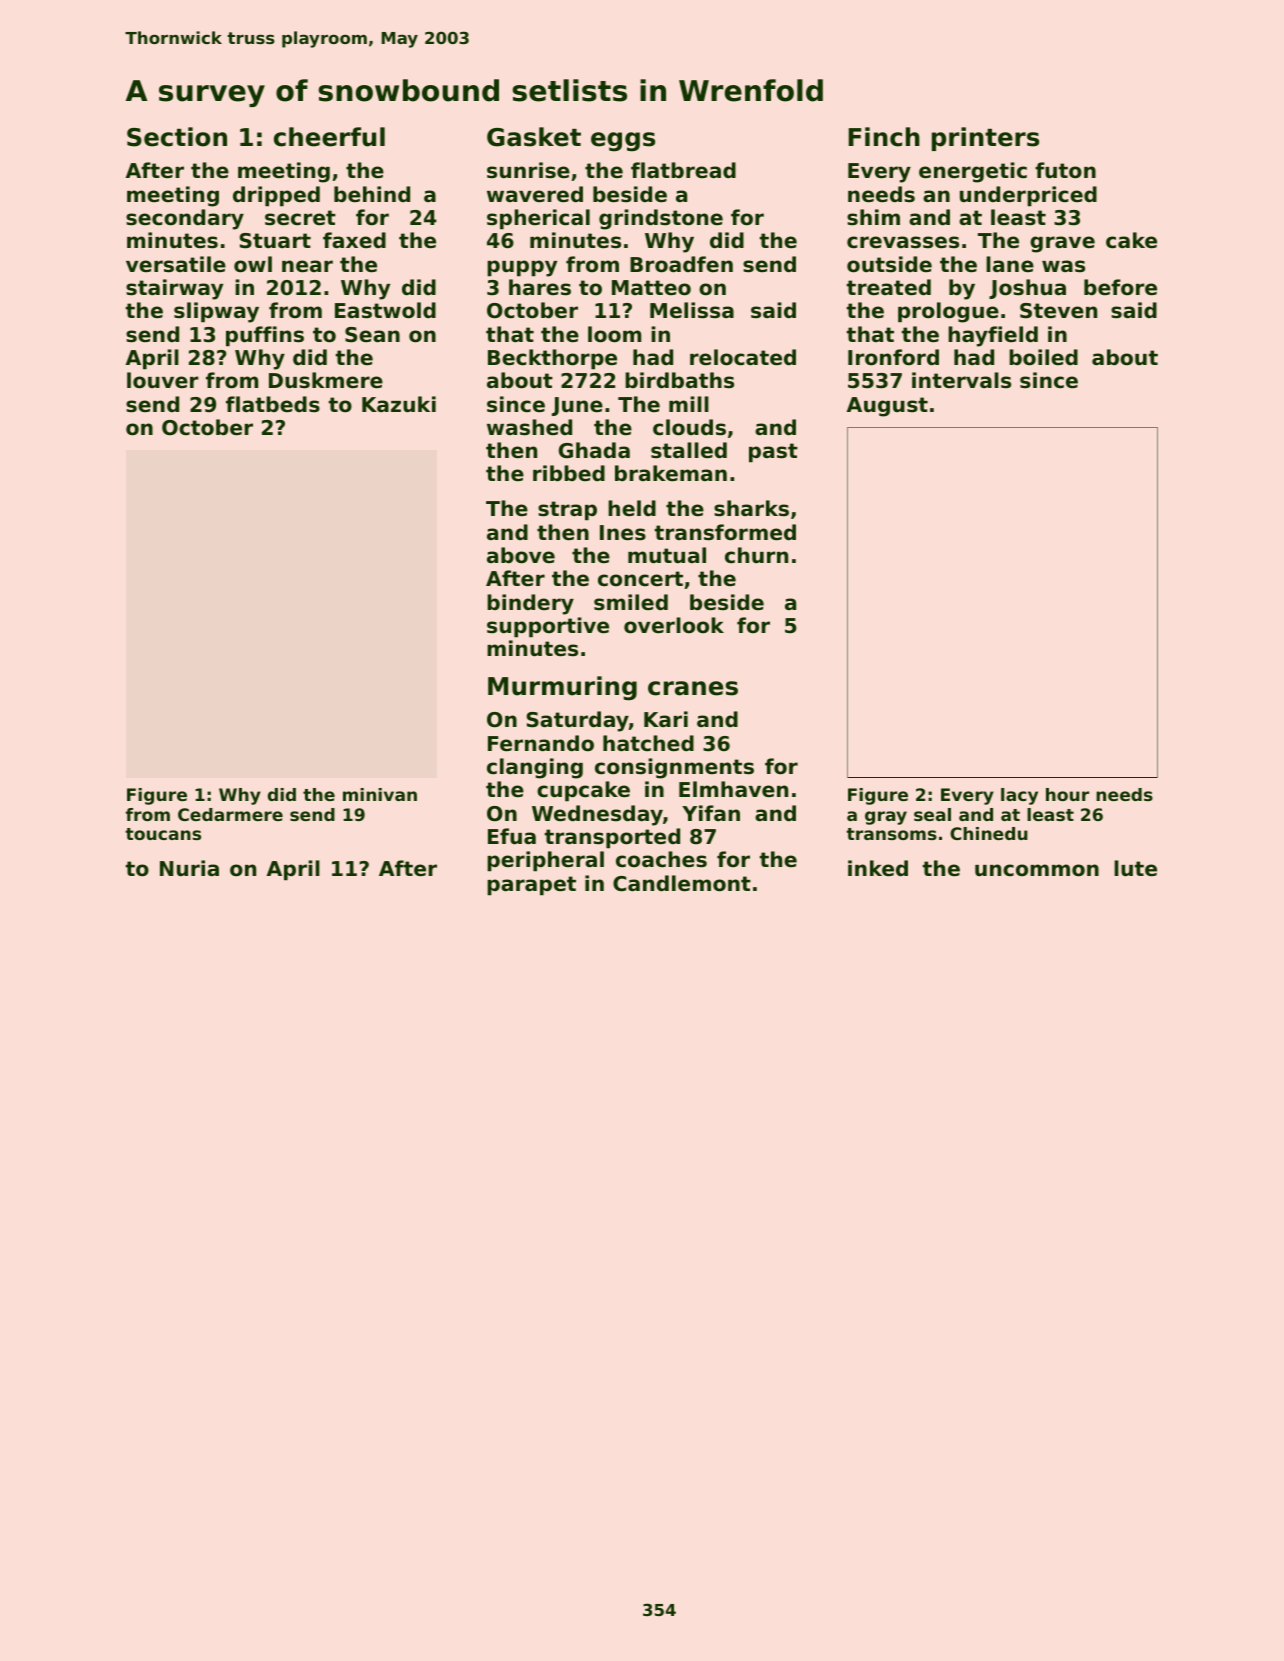 The image size is (1284, 1661). I want to click on bindery, so click(530, 604).
